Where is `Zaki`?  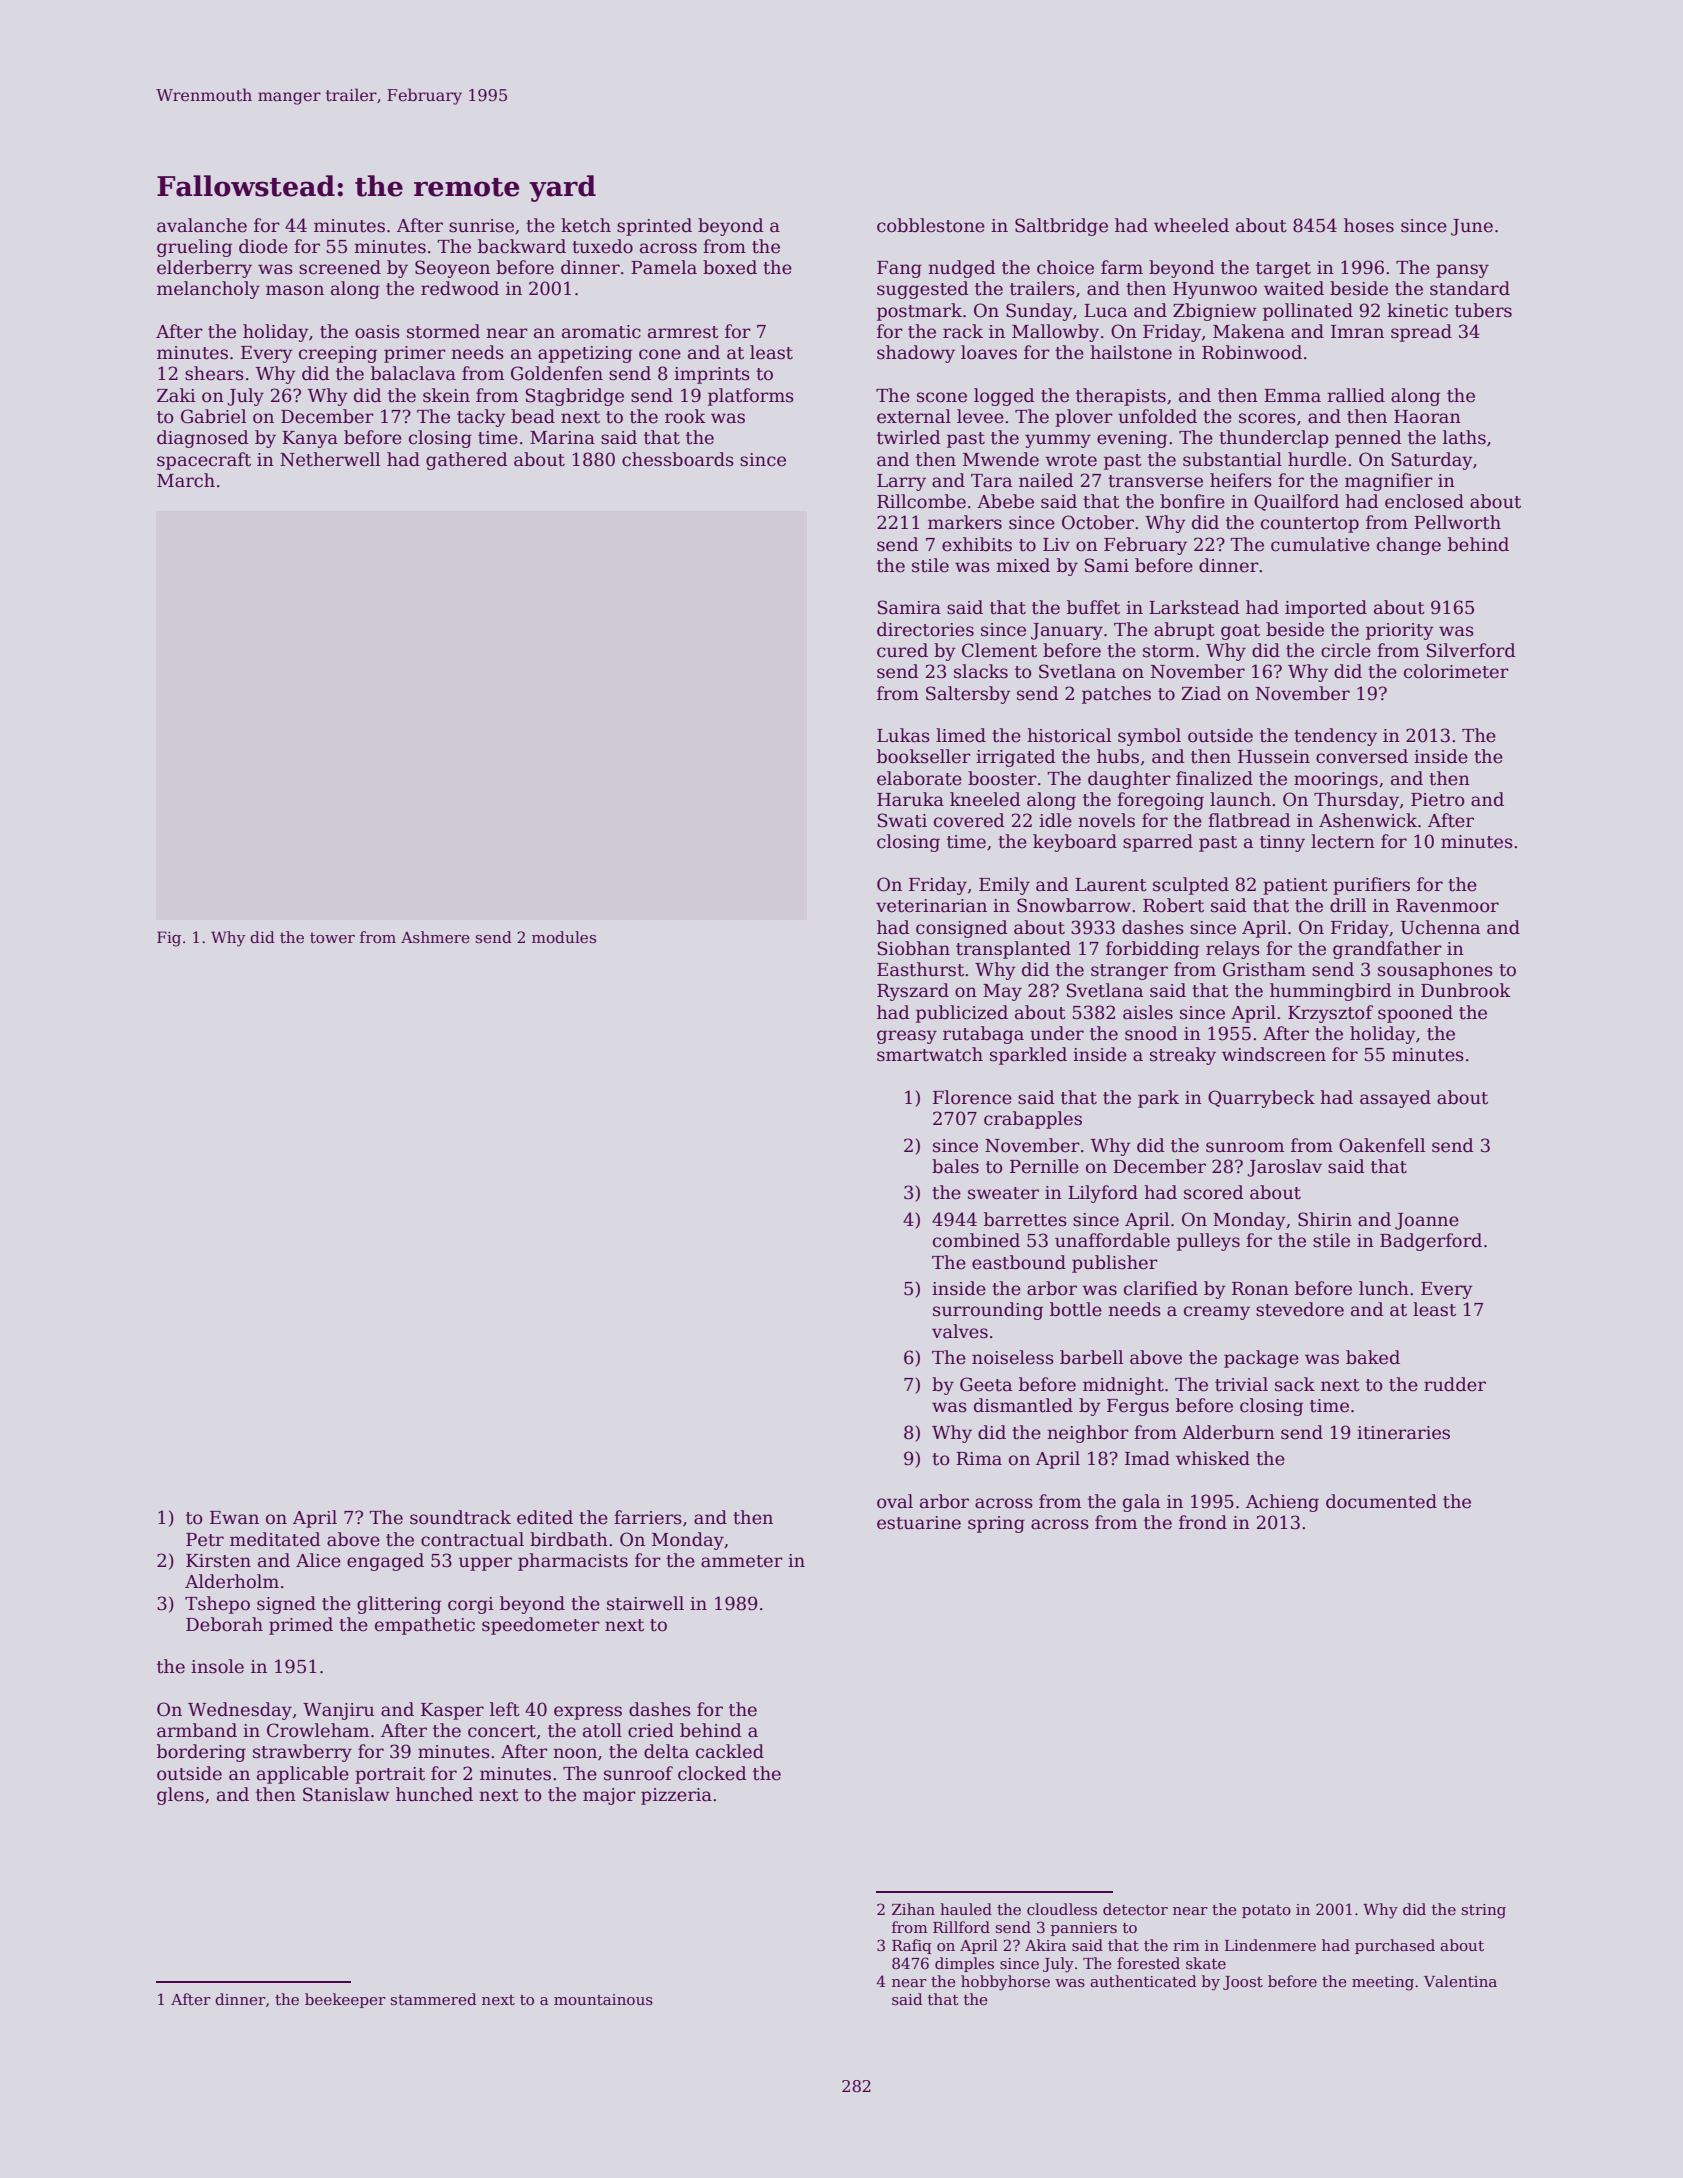
Zaki is located at coordinates (176, 395).
